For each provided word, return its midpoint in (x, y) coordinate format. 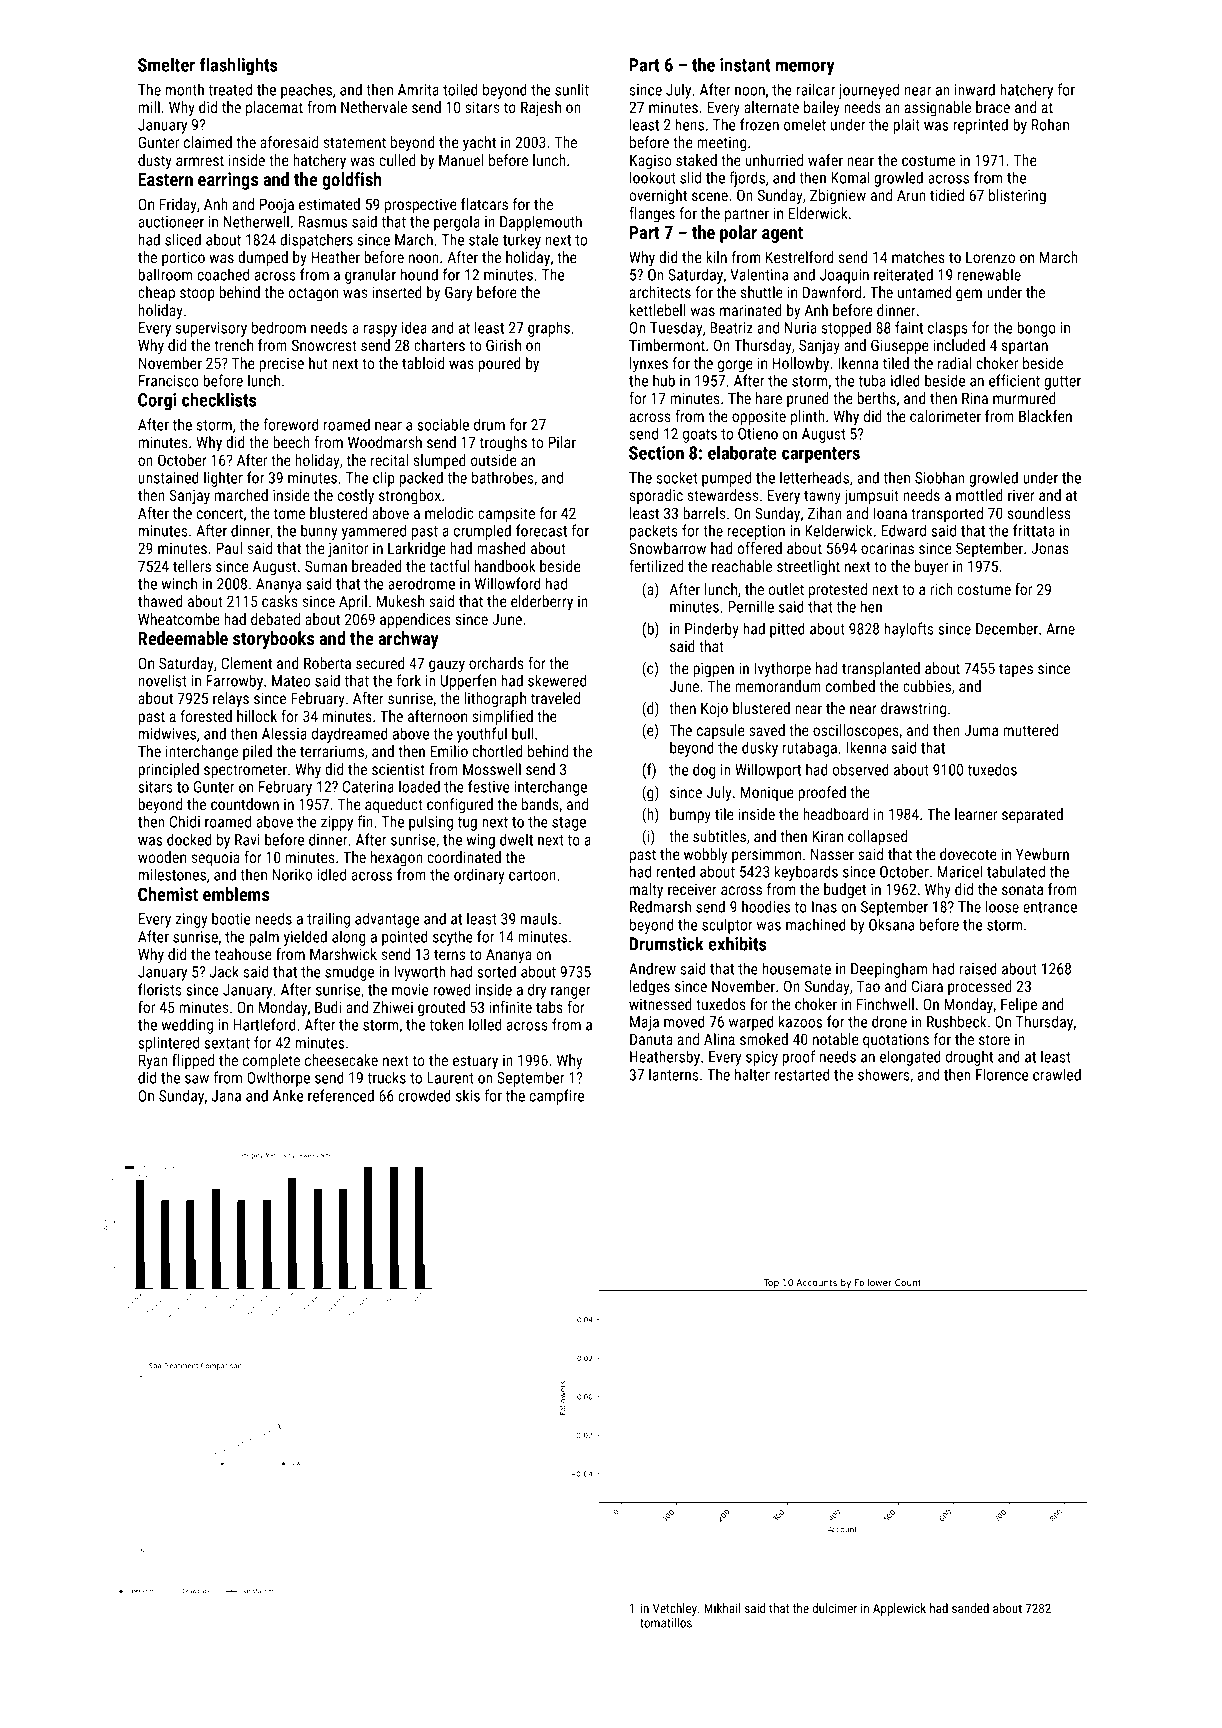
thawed (160, 601)
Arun (911, 195)
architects (660, 292)
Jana (226, 1096)
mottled (979, 495)
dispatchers (316, 241)
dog (704, 771)
